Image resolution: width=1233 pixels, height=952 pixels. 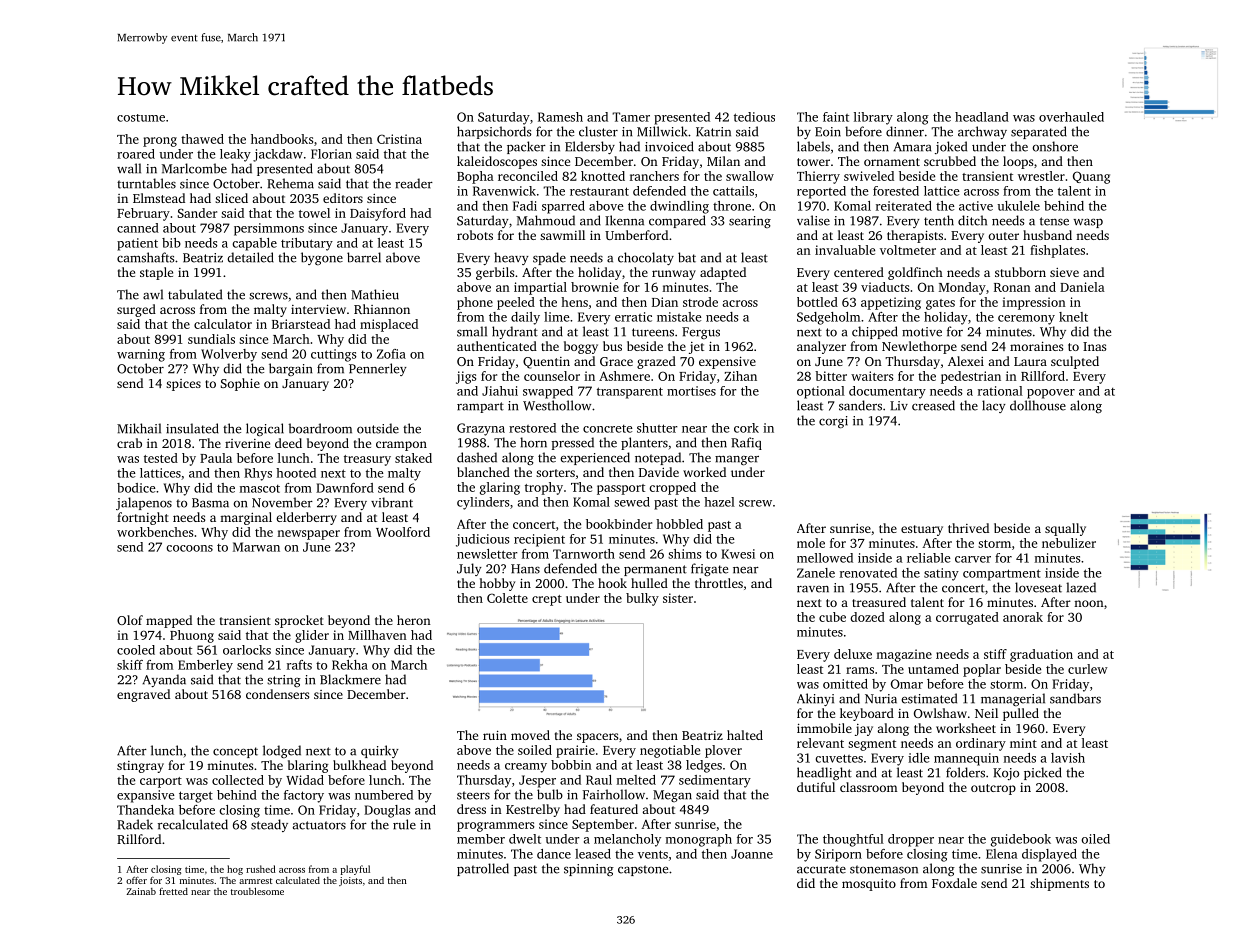 What do you see at coordinates (350, 881) in the page?
I see `joists` at bounding box center [350, 881].
